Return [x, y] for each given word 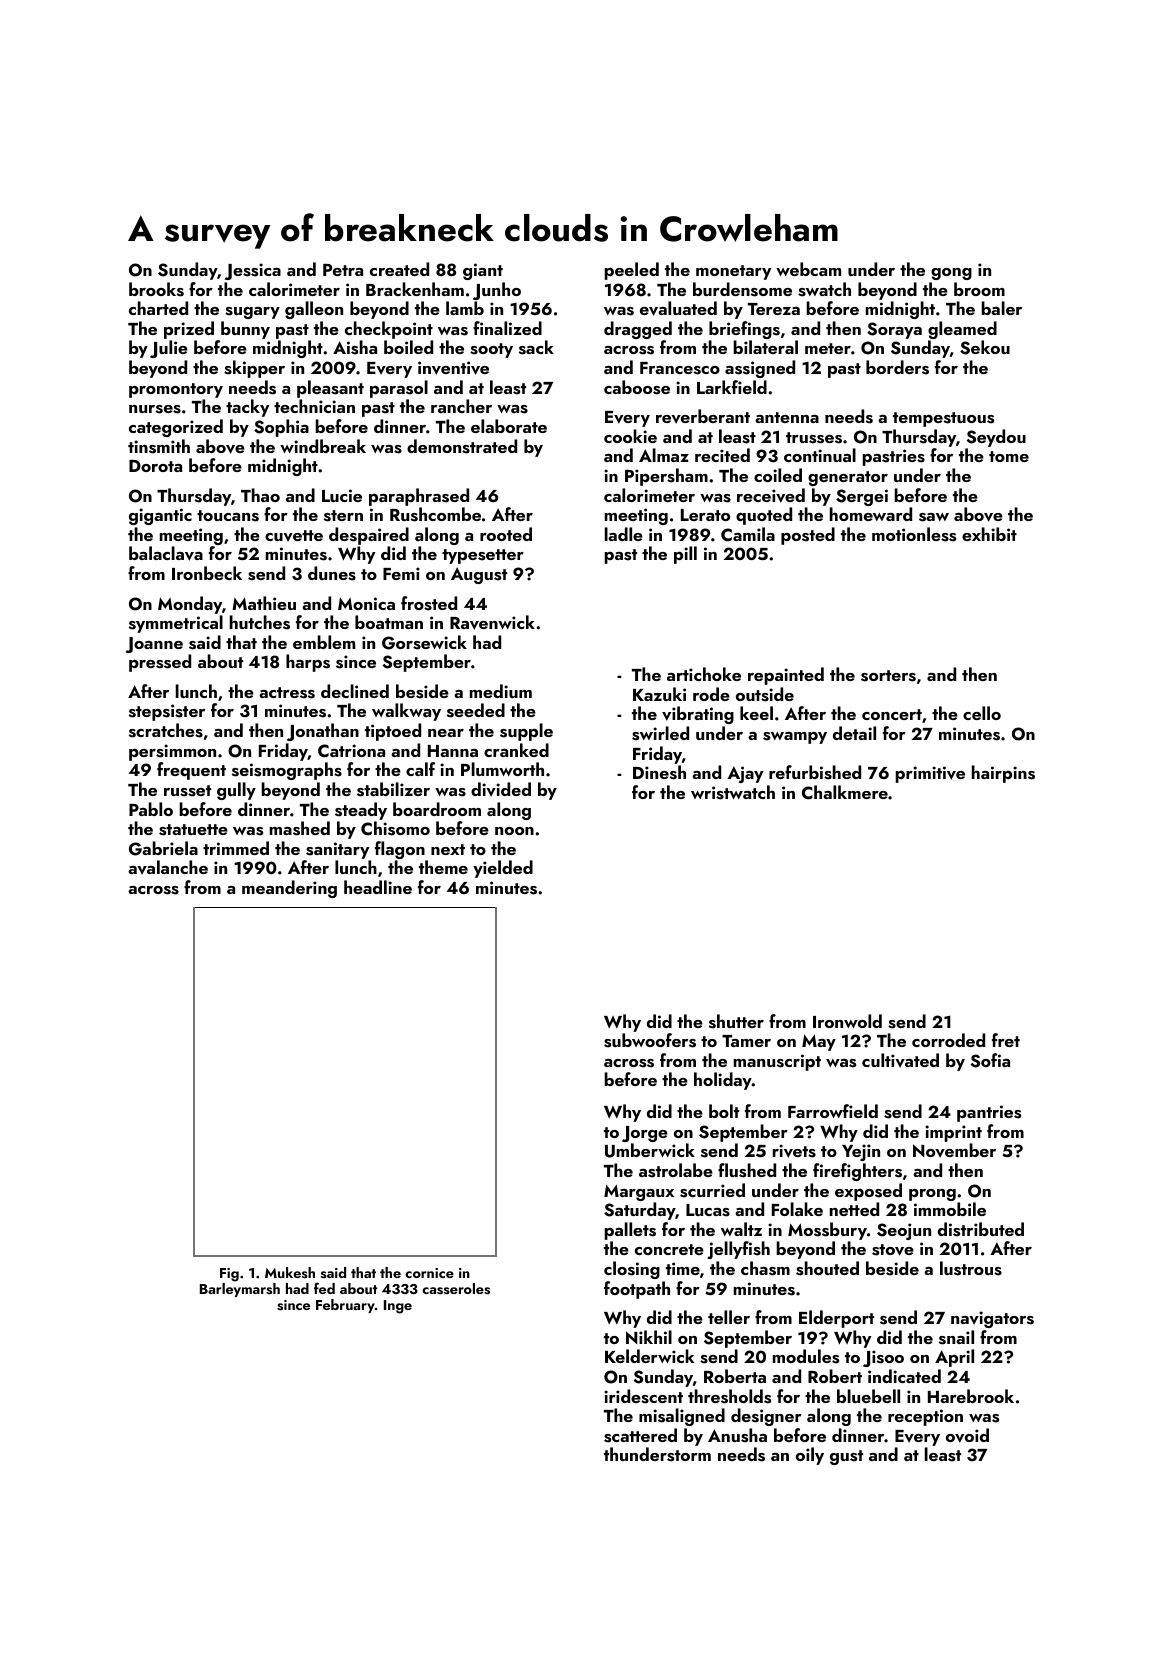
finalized [507, 328]
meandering [289, 889]
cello [982, 713]
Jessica [253, 271]
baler [1001, 308]
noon [514, 831]
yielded [503, 869]
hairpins [1003, 774]
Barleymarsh [240, 1290]
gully [236, 791]
